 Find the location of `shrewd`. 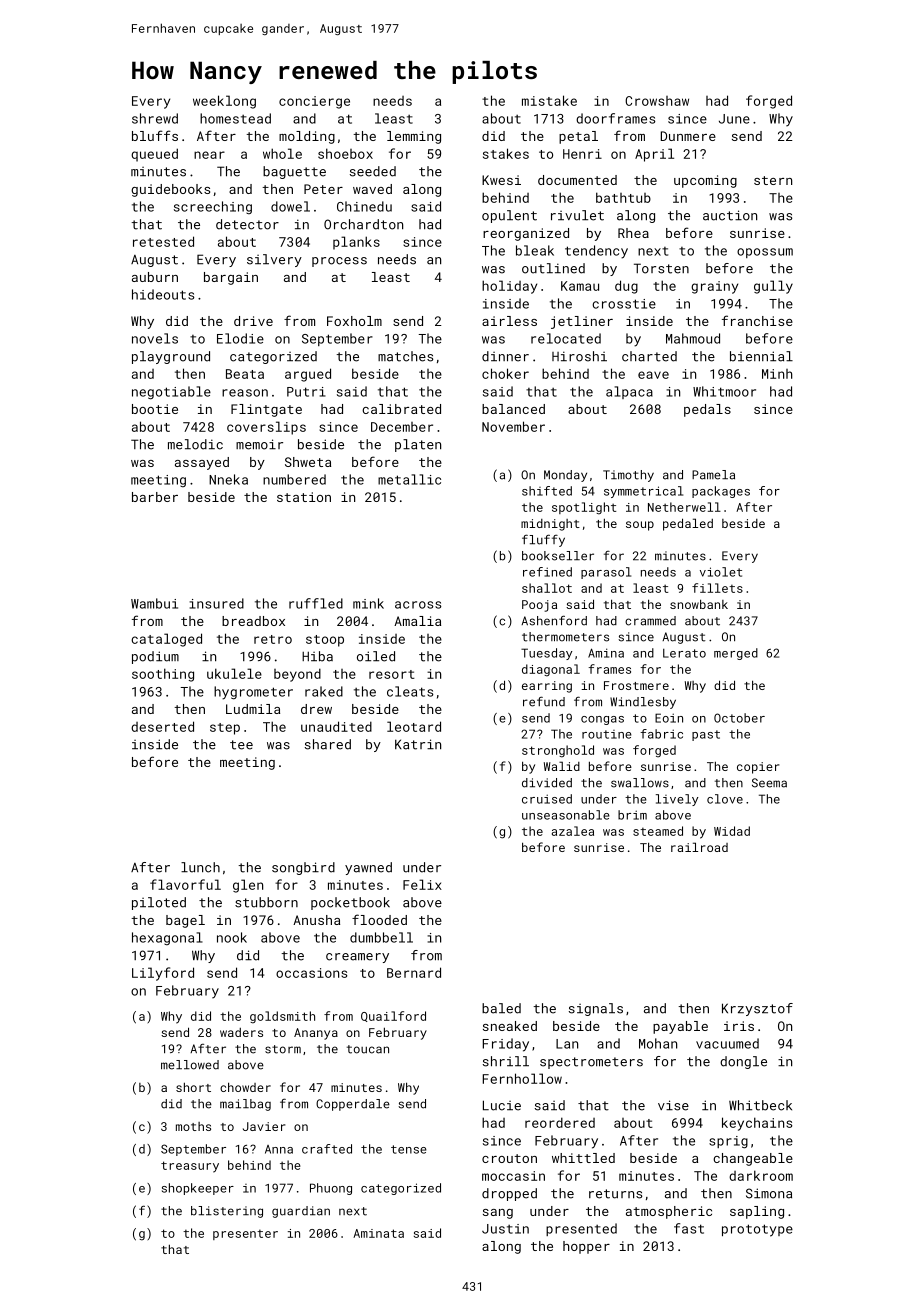

shrewd is located at coordinates (155, 118).
